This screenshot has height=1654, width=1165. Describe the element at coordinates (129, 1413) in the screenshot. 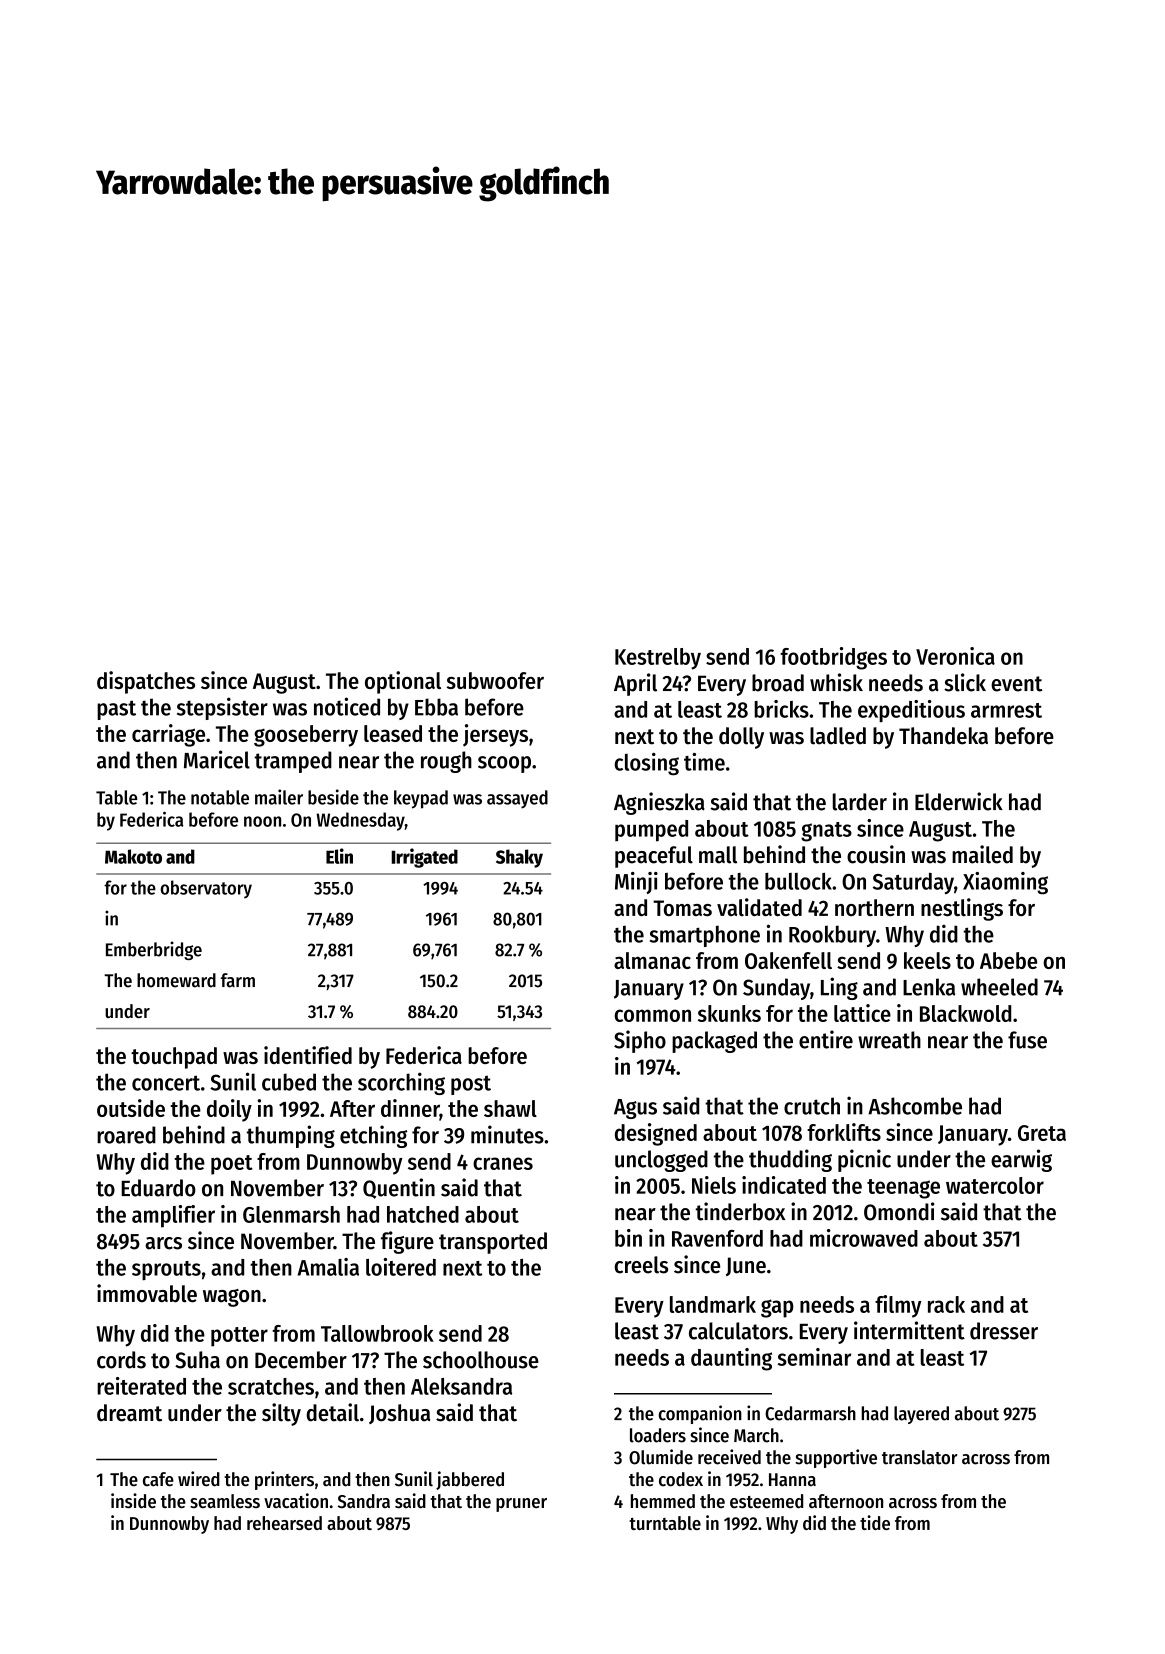

I see `dreamt` at that location.
